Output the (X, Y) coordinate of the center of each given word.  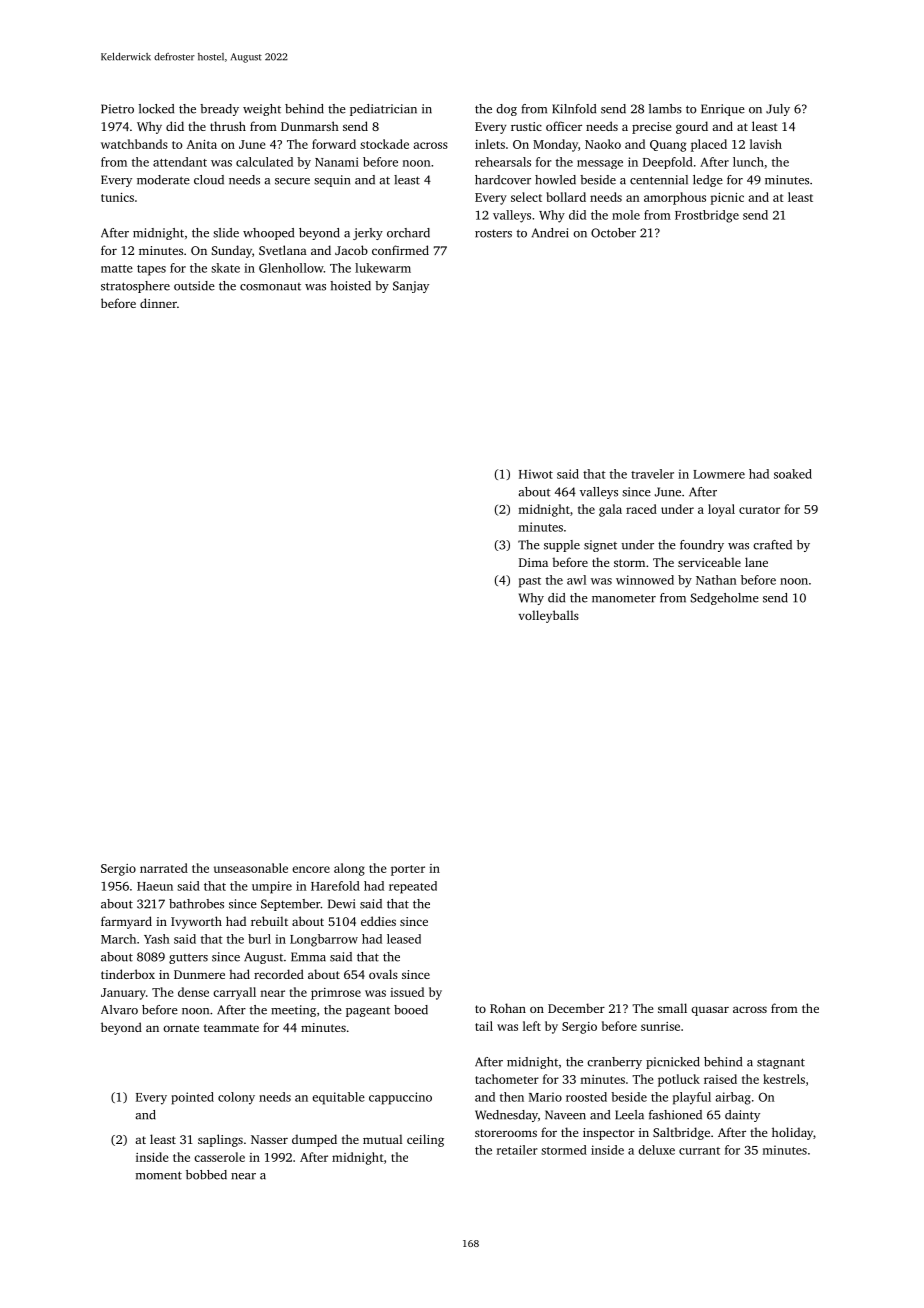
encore (311, 869)
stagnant (781, 1063)
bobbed (206, 1175)
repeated (413, 887)
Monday (555, 145)
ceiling (425, 1140)
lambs (665, 109)
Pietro (117, 109)
